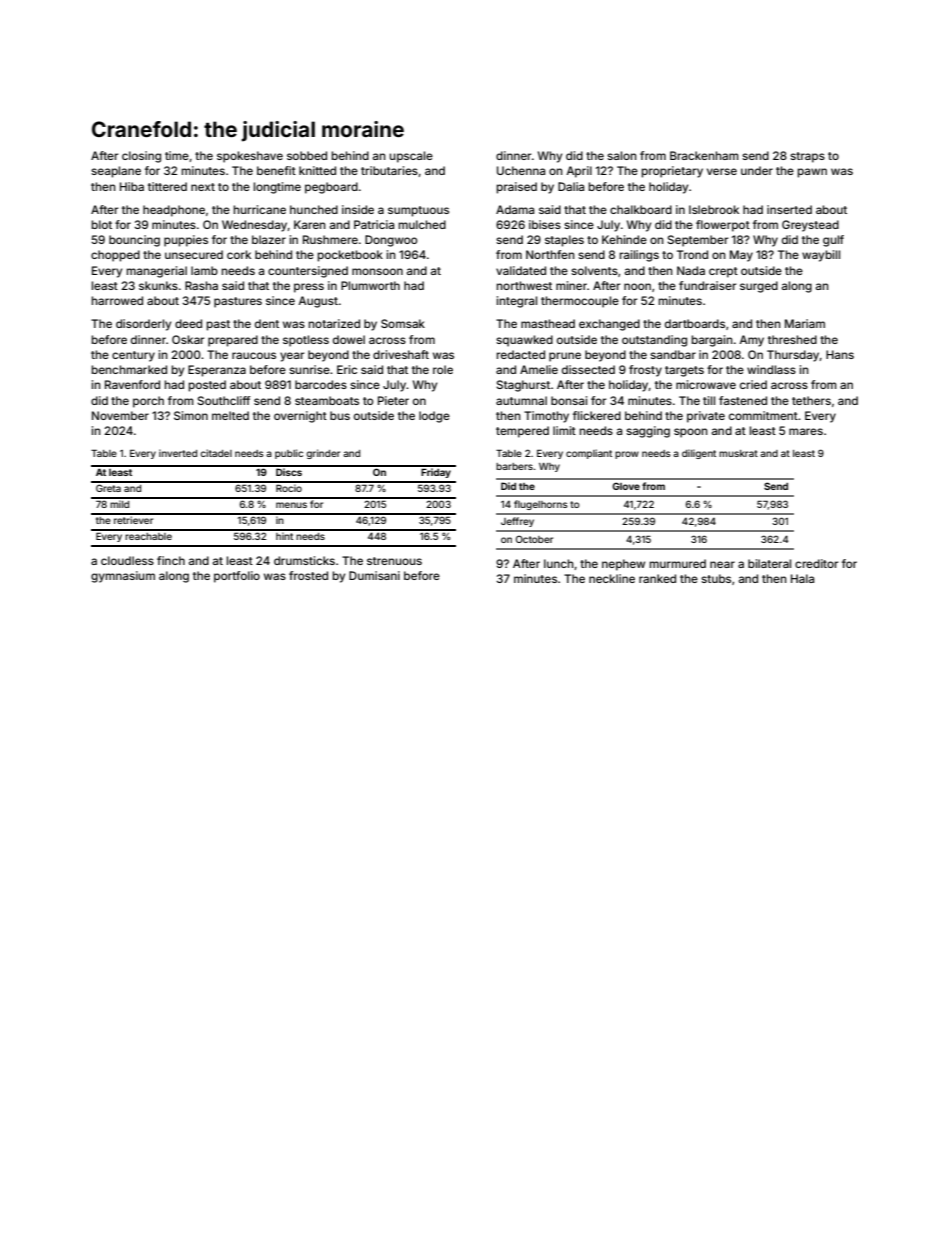 This screenshot has height=1233, width=952. I want to click on pawn, so click(812, 173).
